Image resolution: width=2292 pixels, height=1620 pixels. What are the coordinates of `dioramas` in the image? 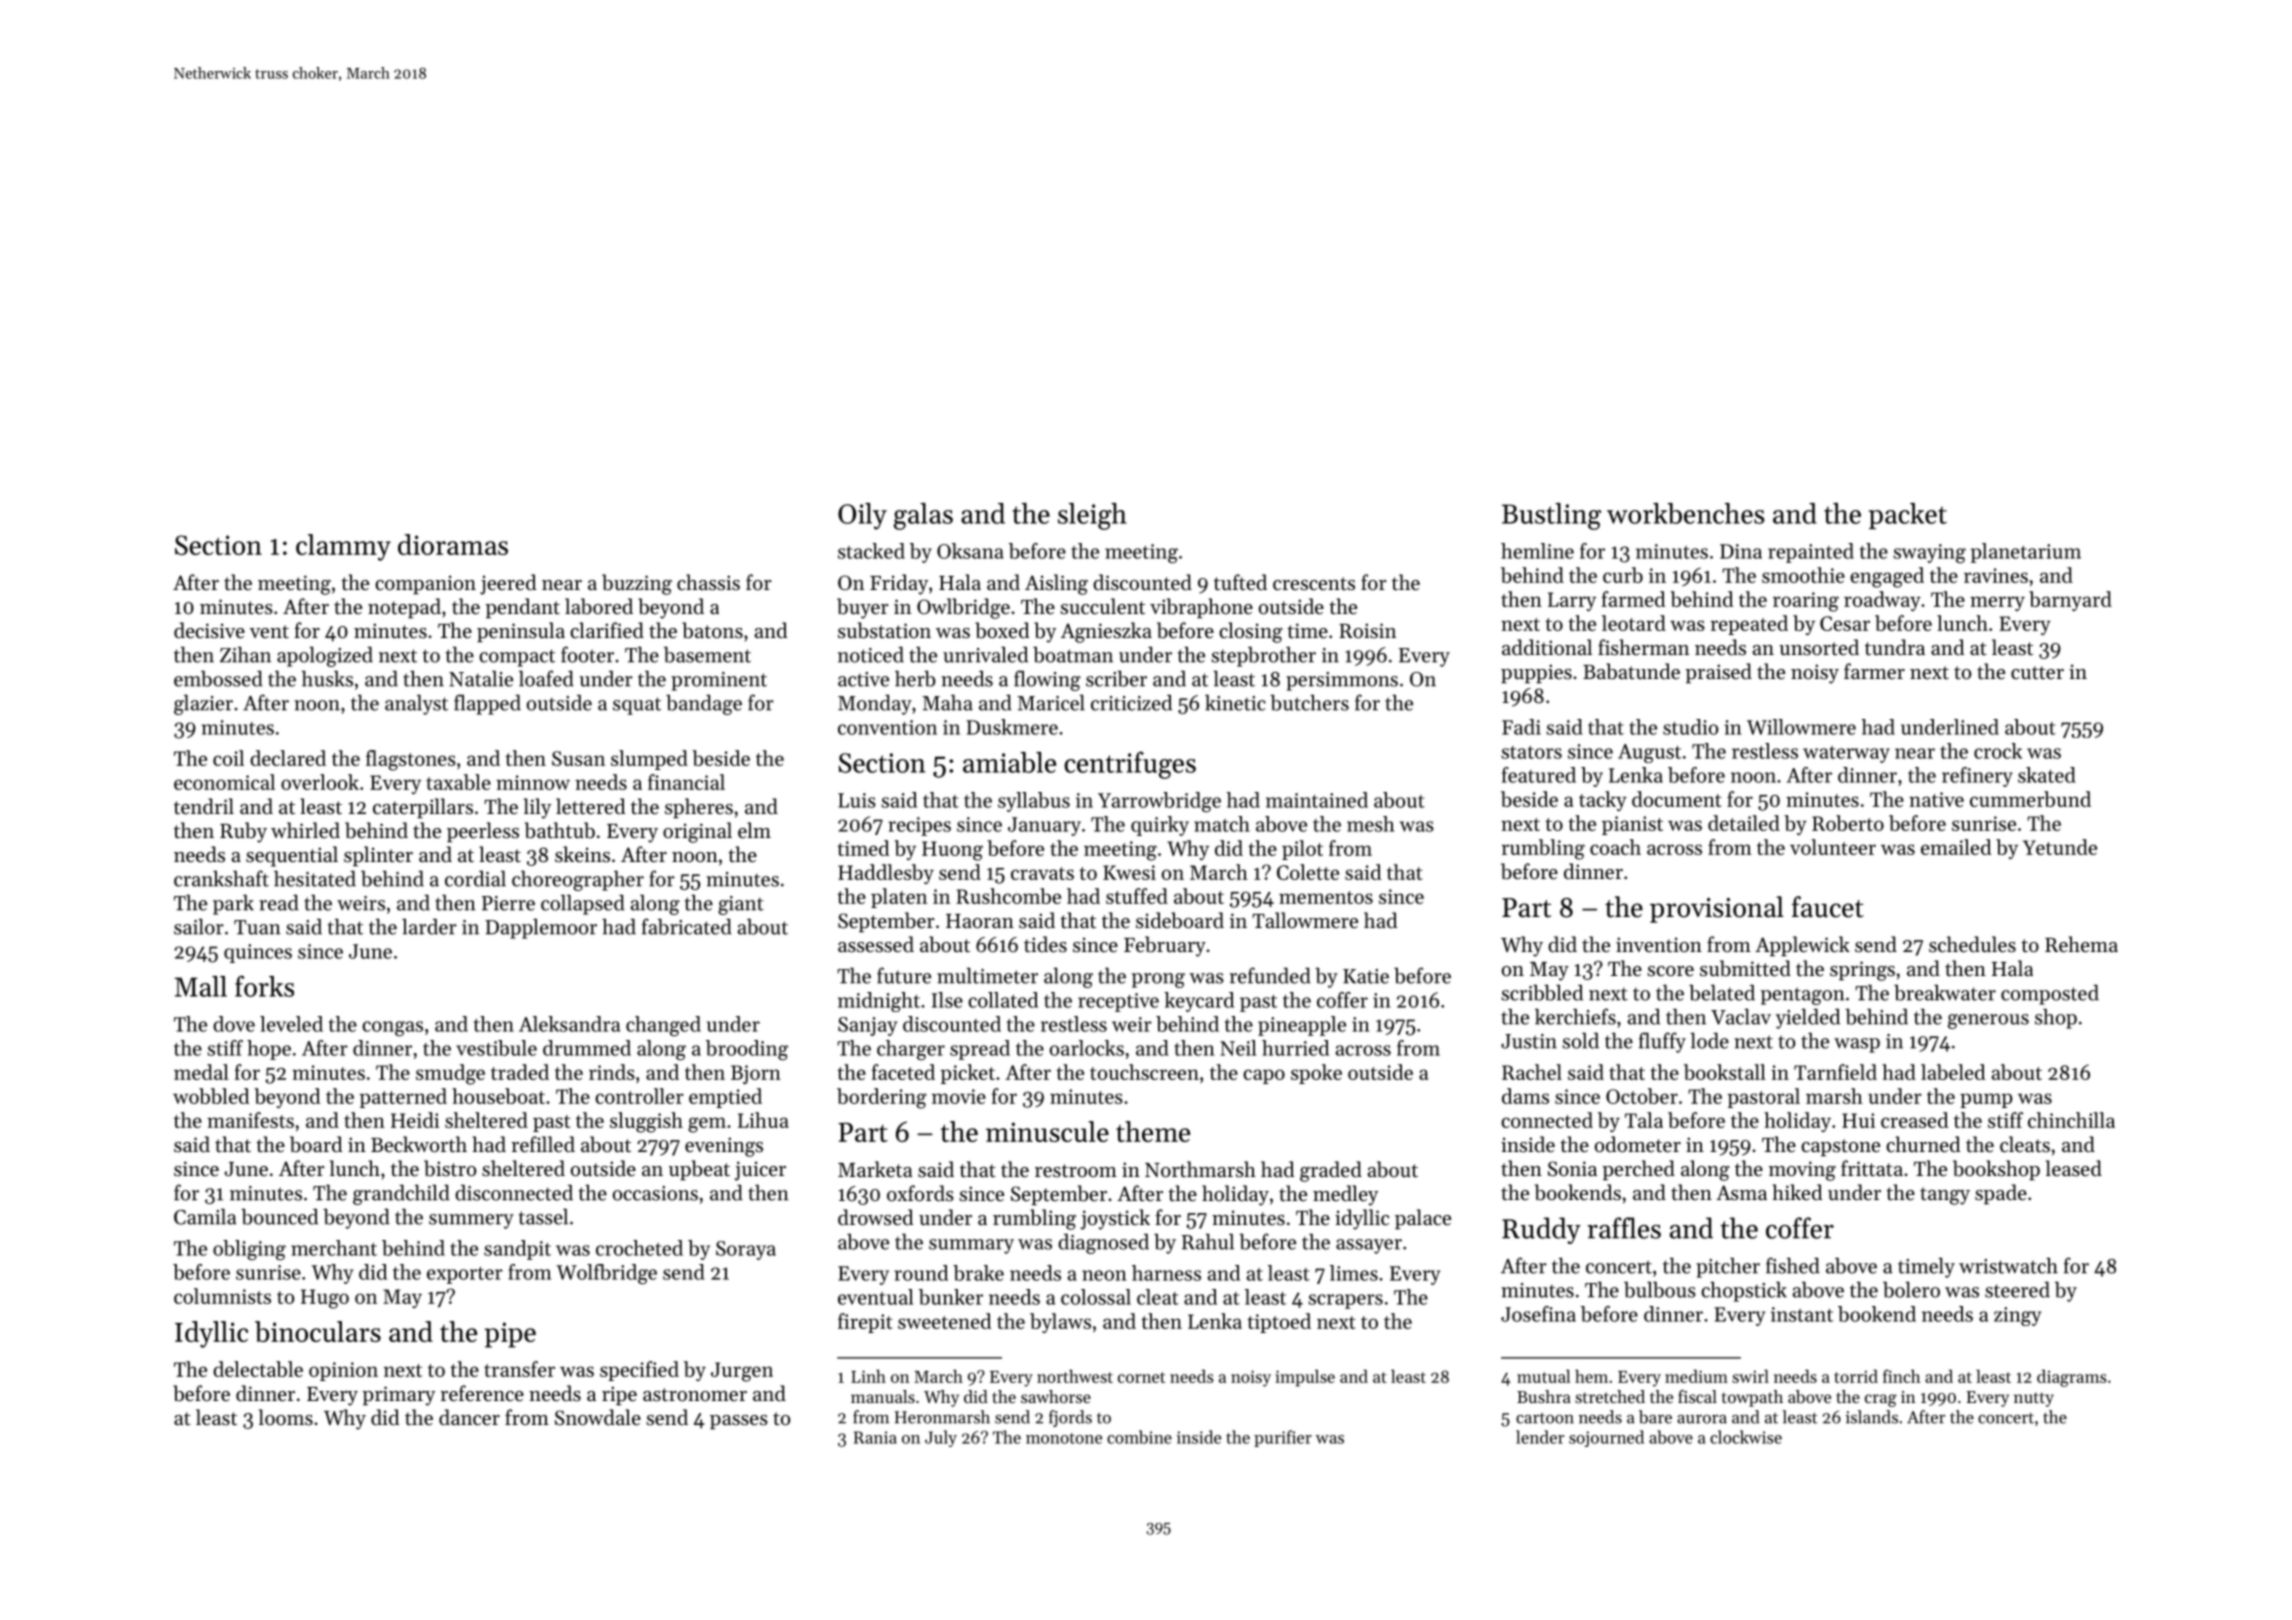 It's located at (453, 544).
